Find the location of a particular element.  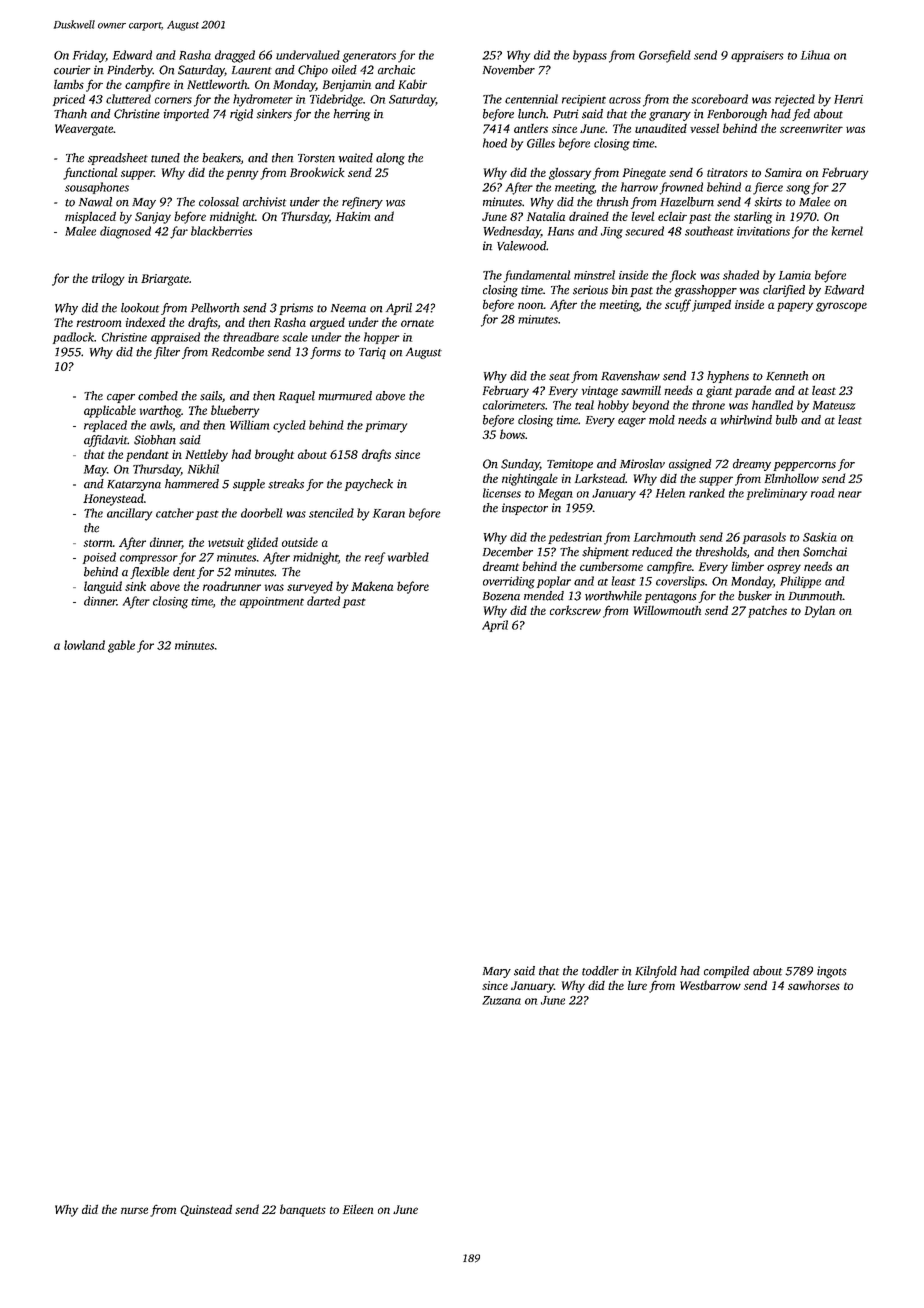

restroom is located at coordinates (98, 323).
